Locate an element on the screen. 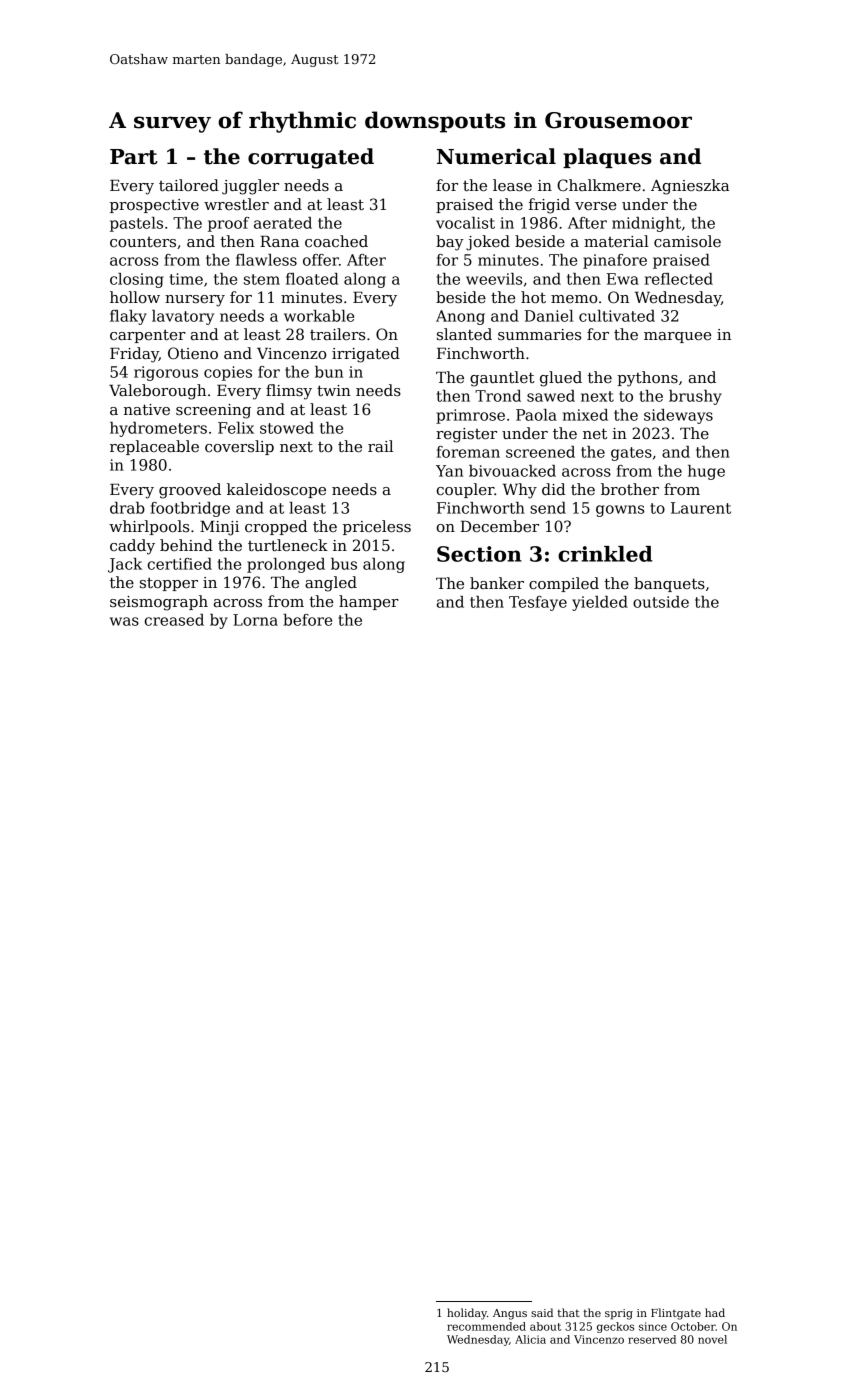 Image resolution: width=849 pixels, height=1400 pixels. outside is located at coordinates (661, 602).
